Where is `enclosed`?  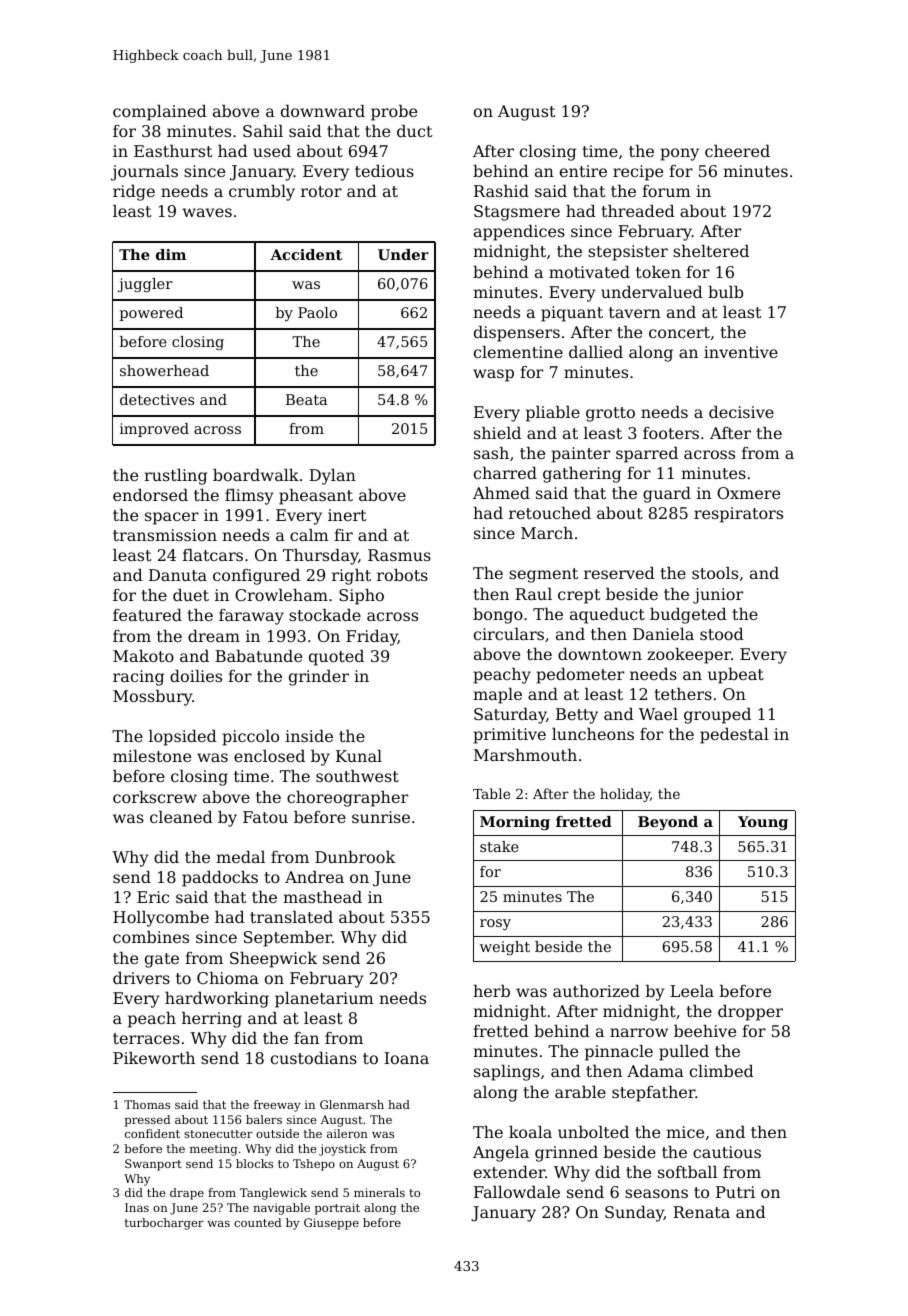 enclosed is located at coordinates (269, 756).
